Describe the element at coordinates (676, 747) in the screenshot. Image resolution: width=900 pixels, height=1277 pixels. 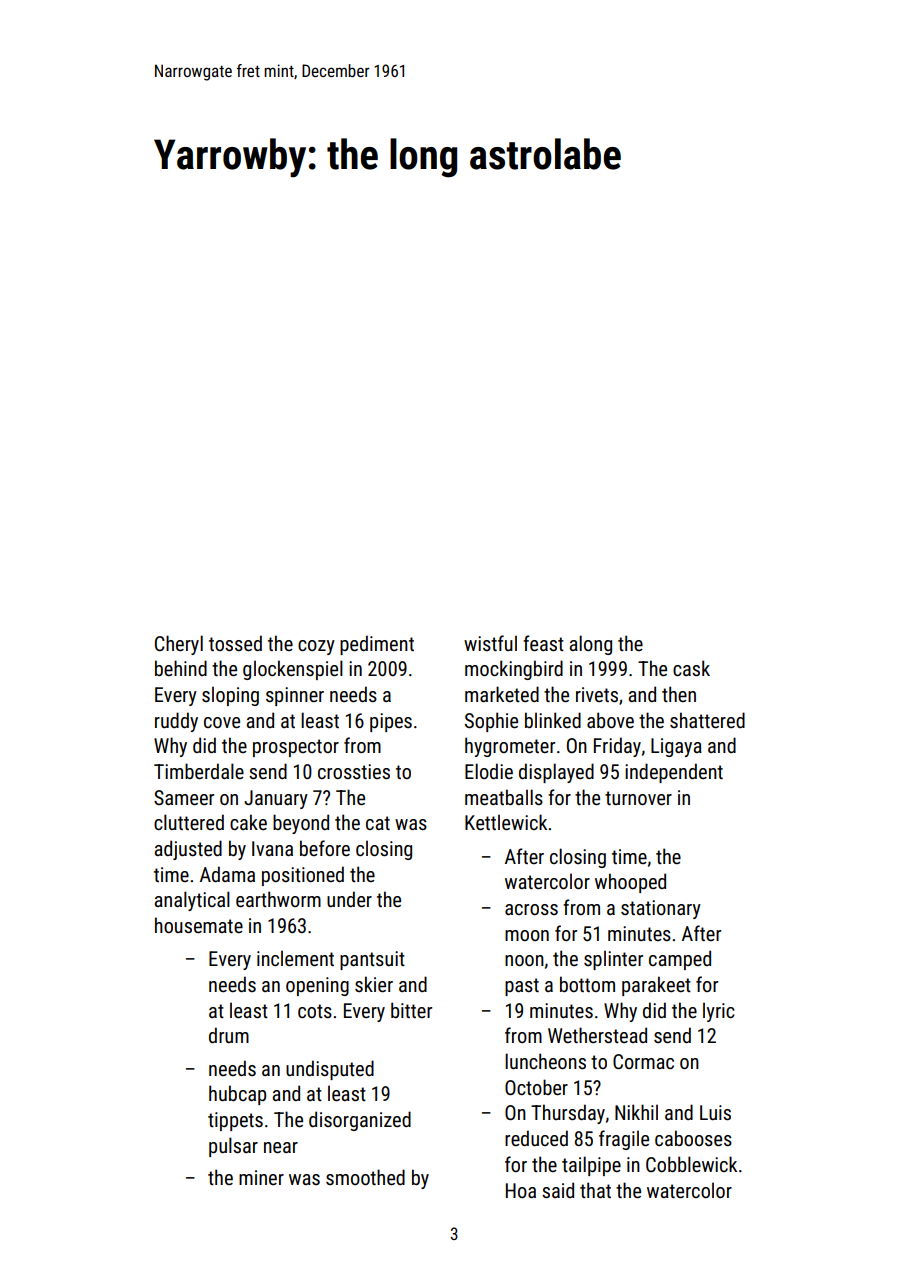
I see `Ligaya` at that location.
